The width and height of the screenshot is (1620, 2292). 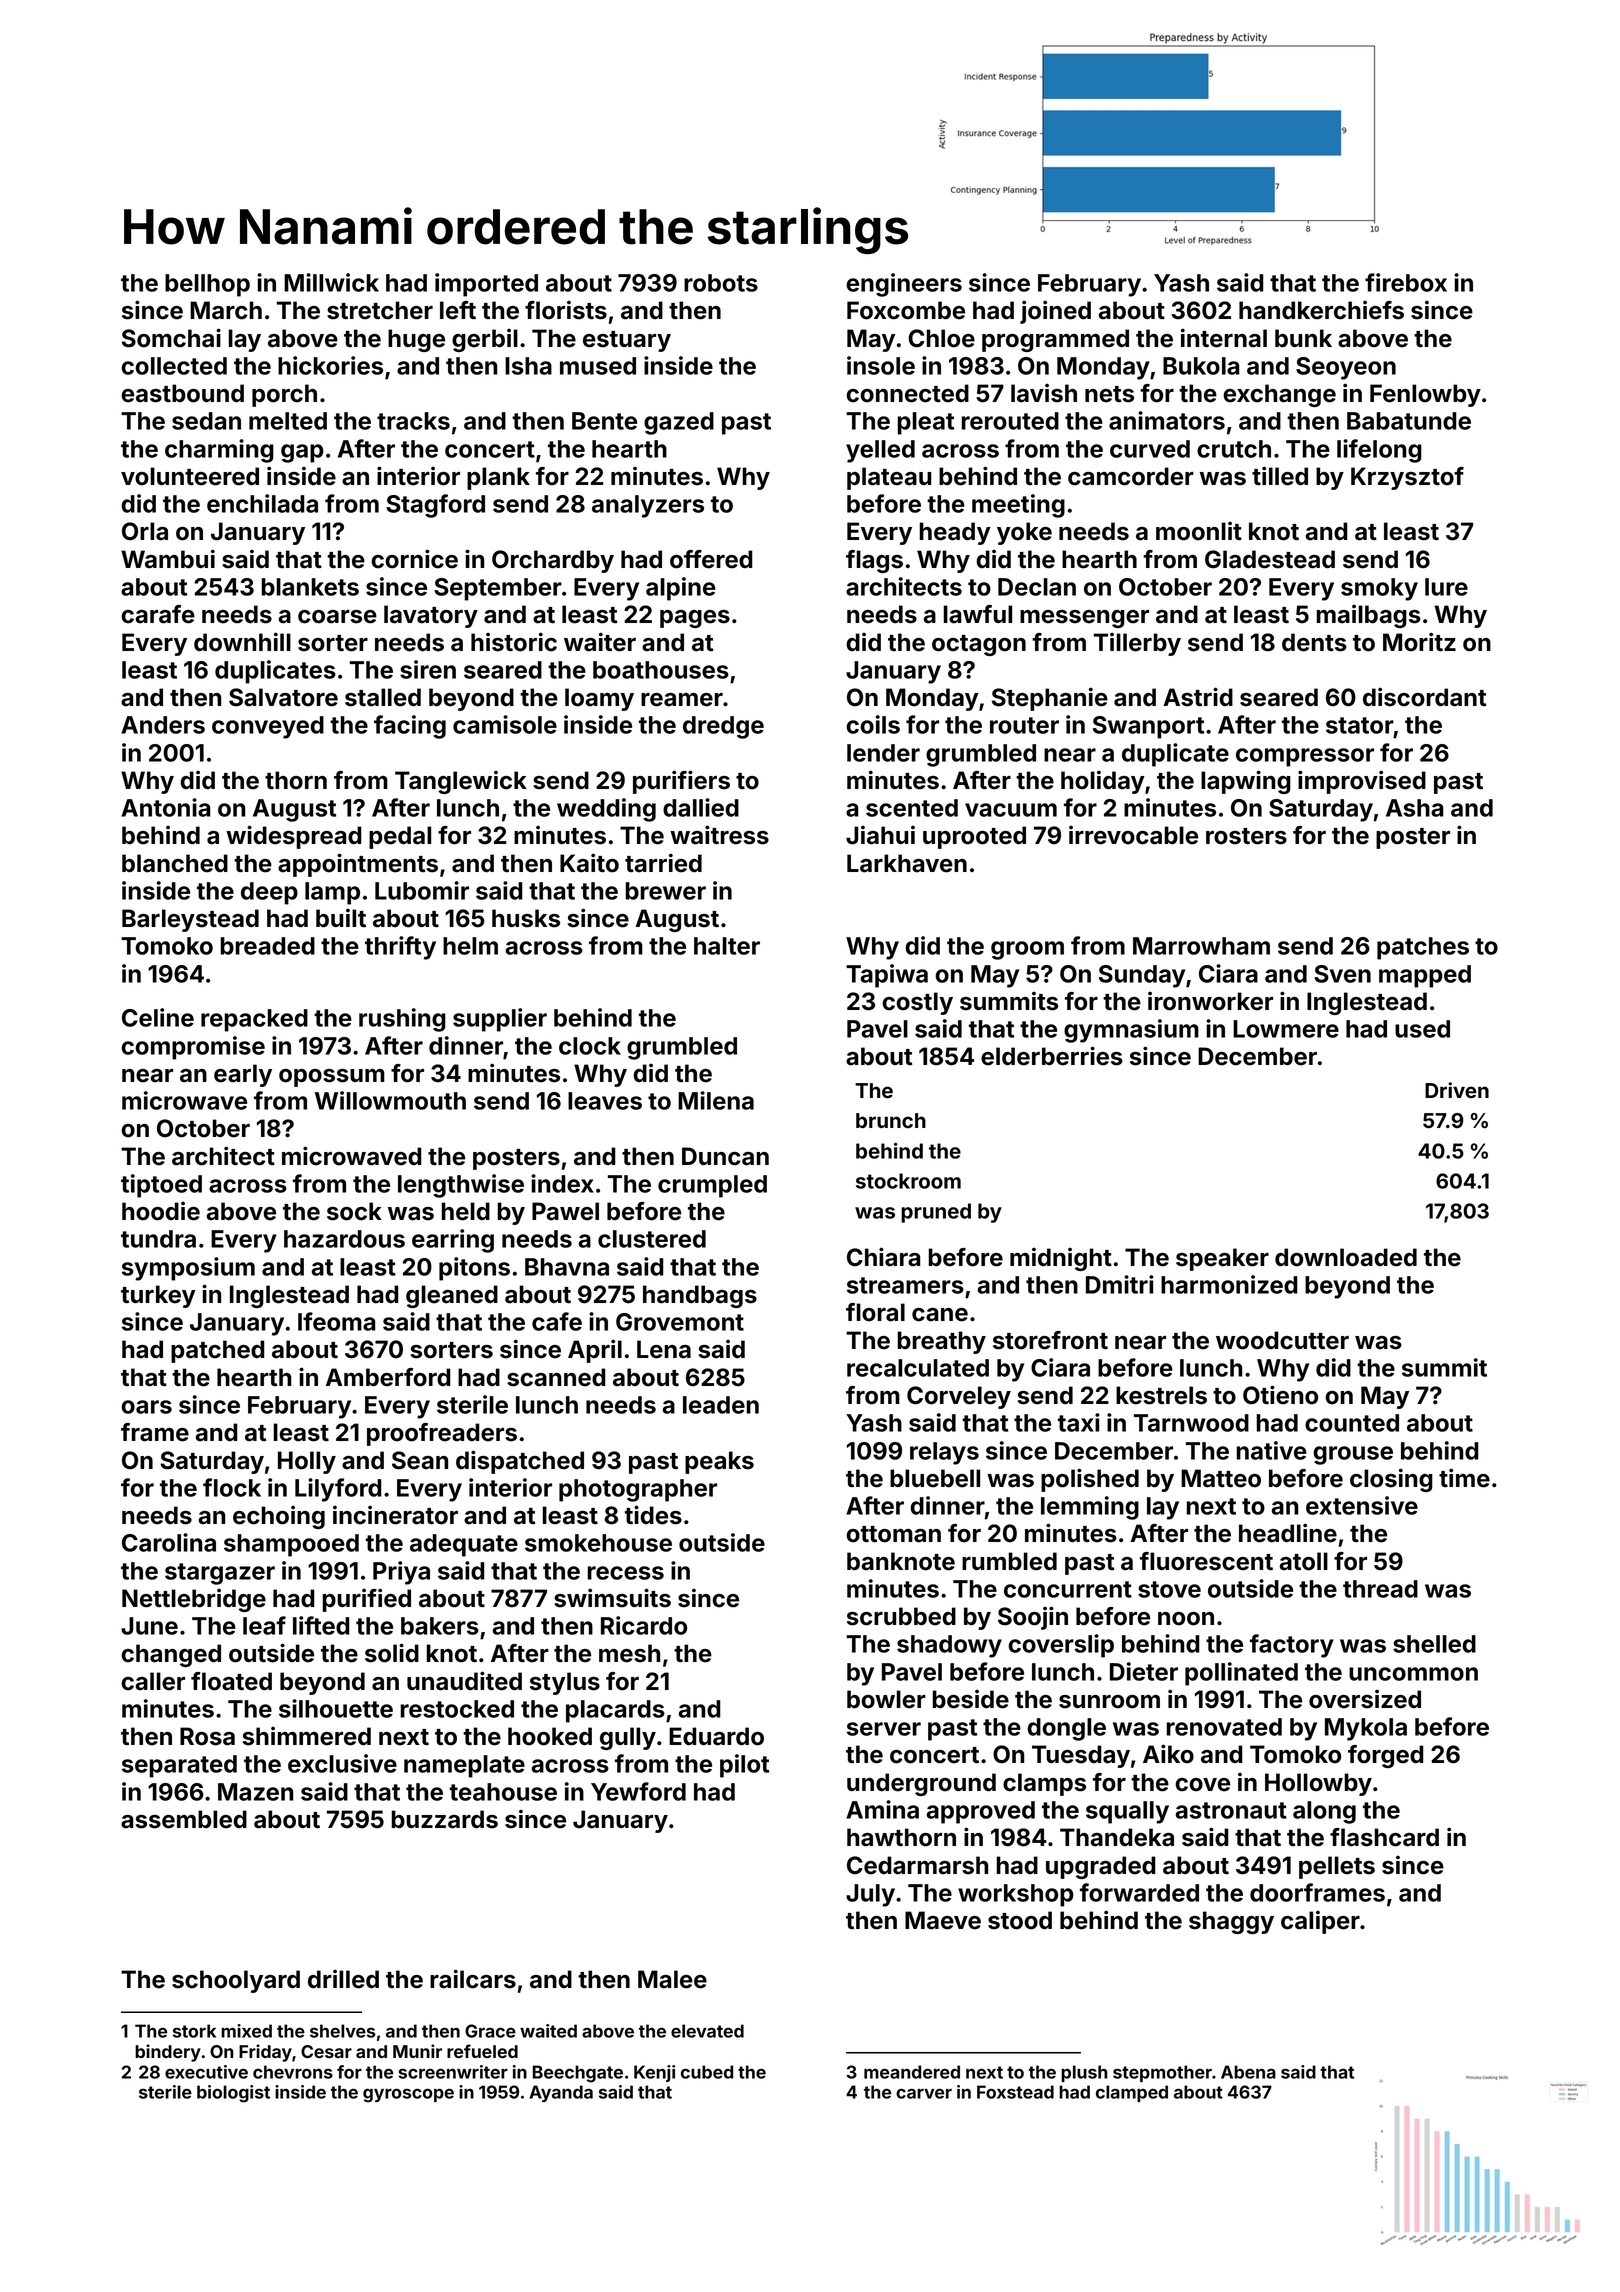 What do you see at coordinates (874, 561) in the screenshot?
I see `flags` at bounding box center [874, 561].
